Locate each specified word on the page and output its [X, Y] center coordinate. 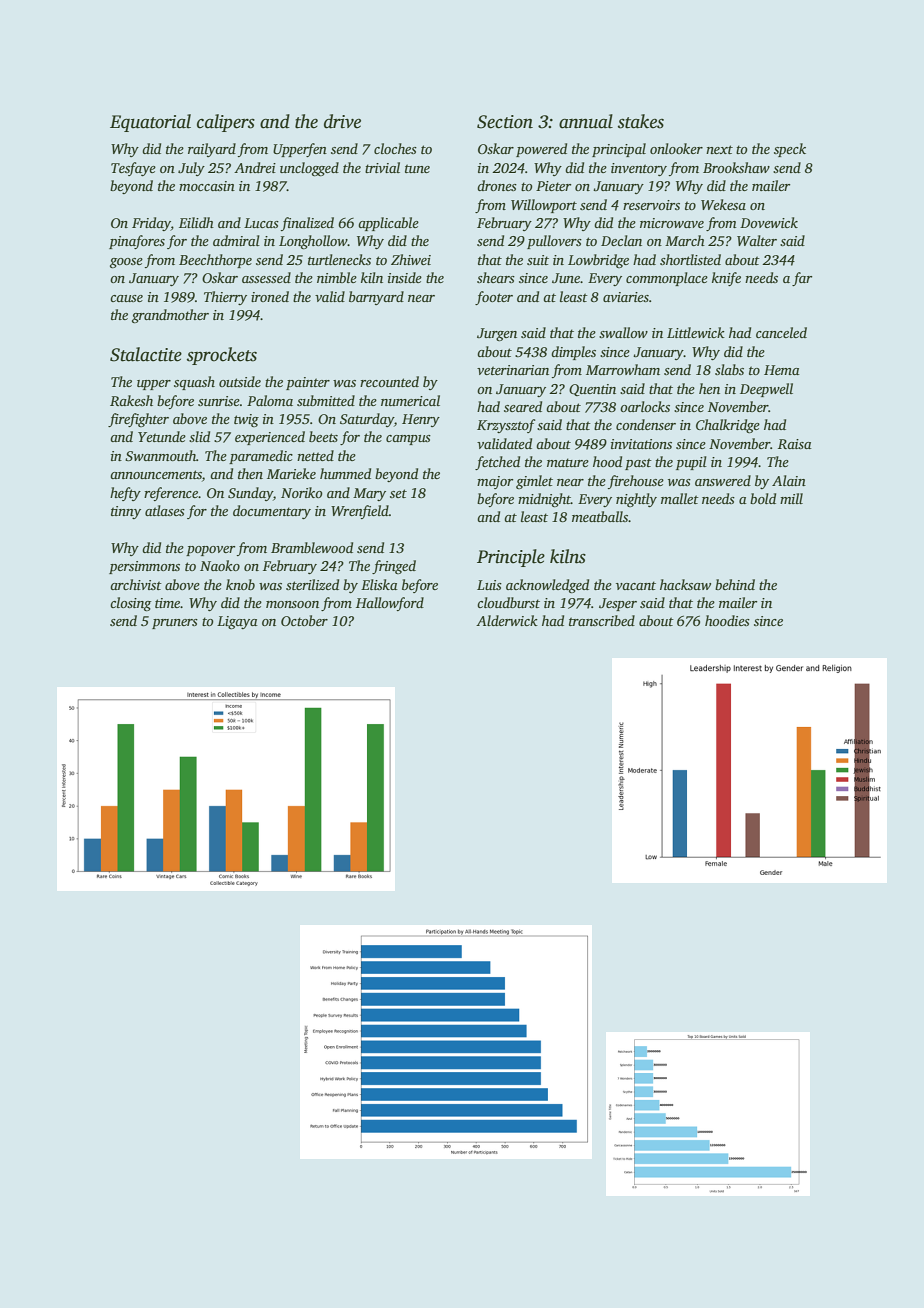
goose [126, 263]
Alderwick [507, 620]
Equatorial [150, 123]
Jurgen [497, 334]
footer [494, 298]
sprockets [222, 356]
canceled [781, 332]
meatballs [600, 516]
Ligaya [237, 622]
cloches [395, 148]
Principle [511, 558]
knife [726, 279]
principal [619, 150]
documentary [272, 512]
